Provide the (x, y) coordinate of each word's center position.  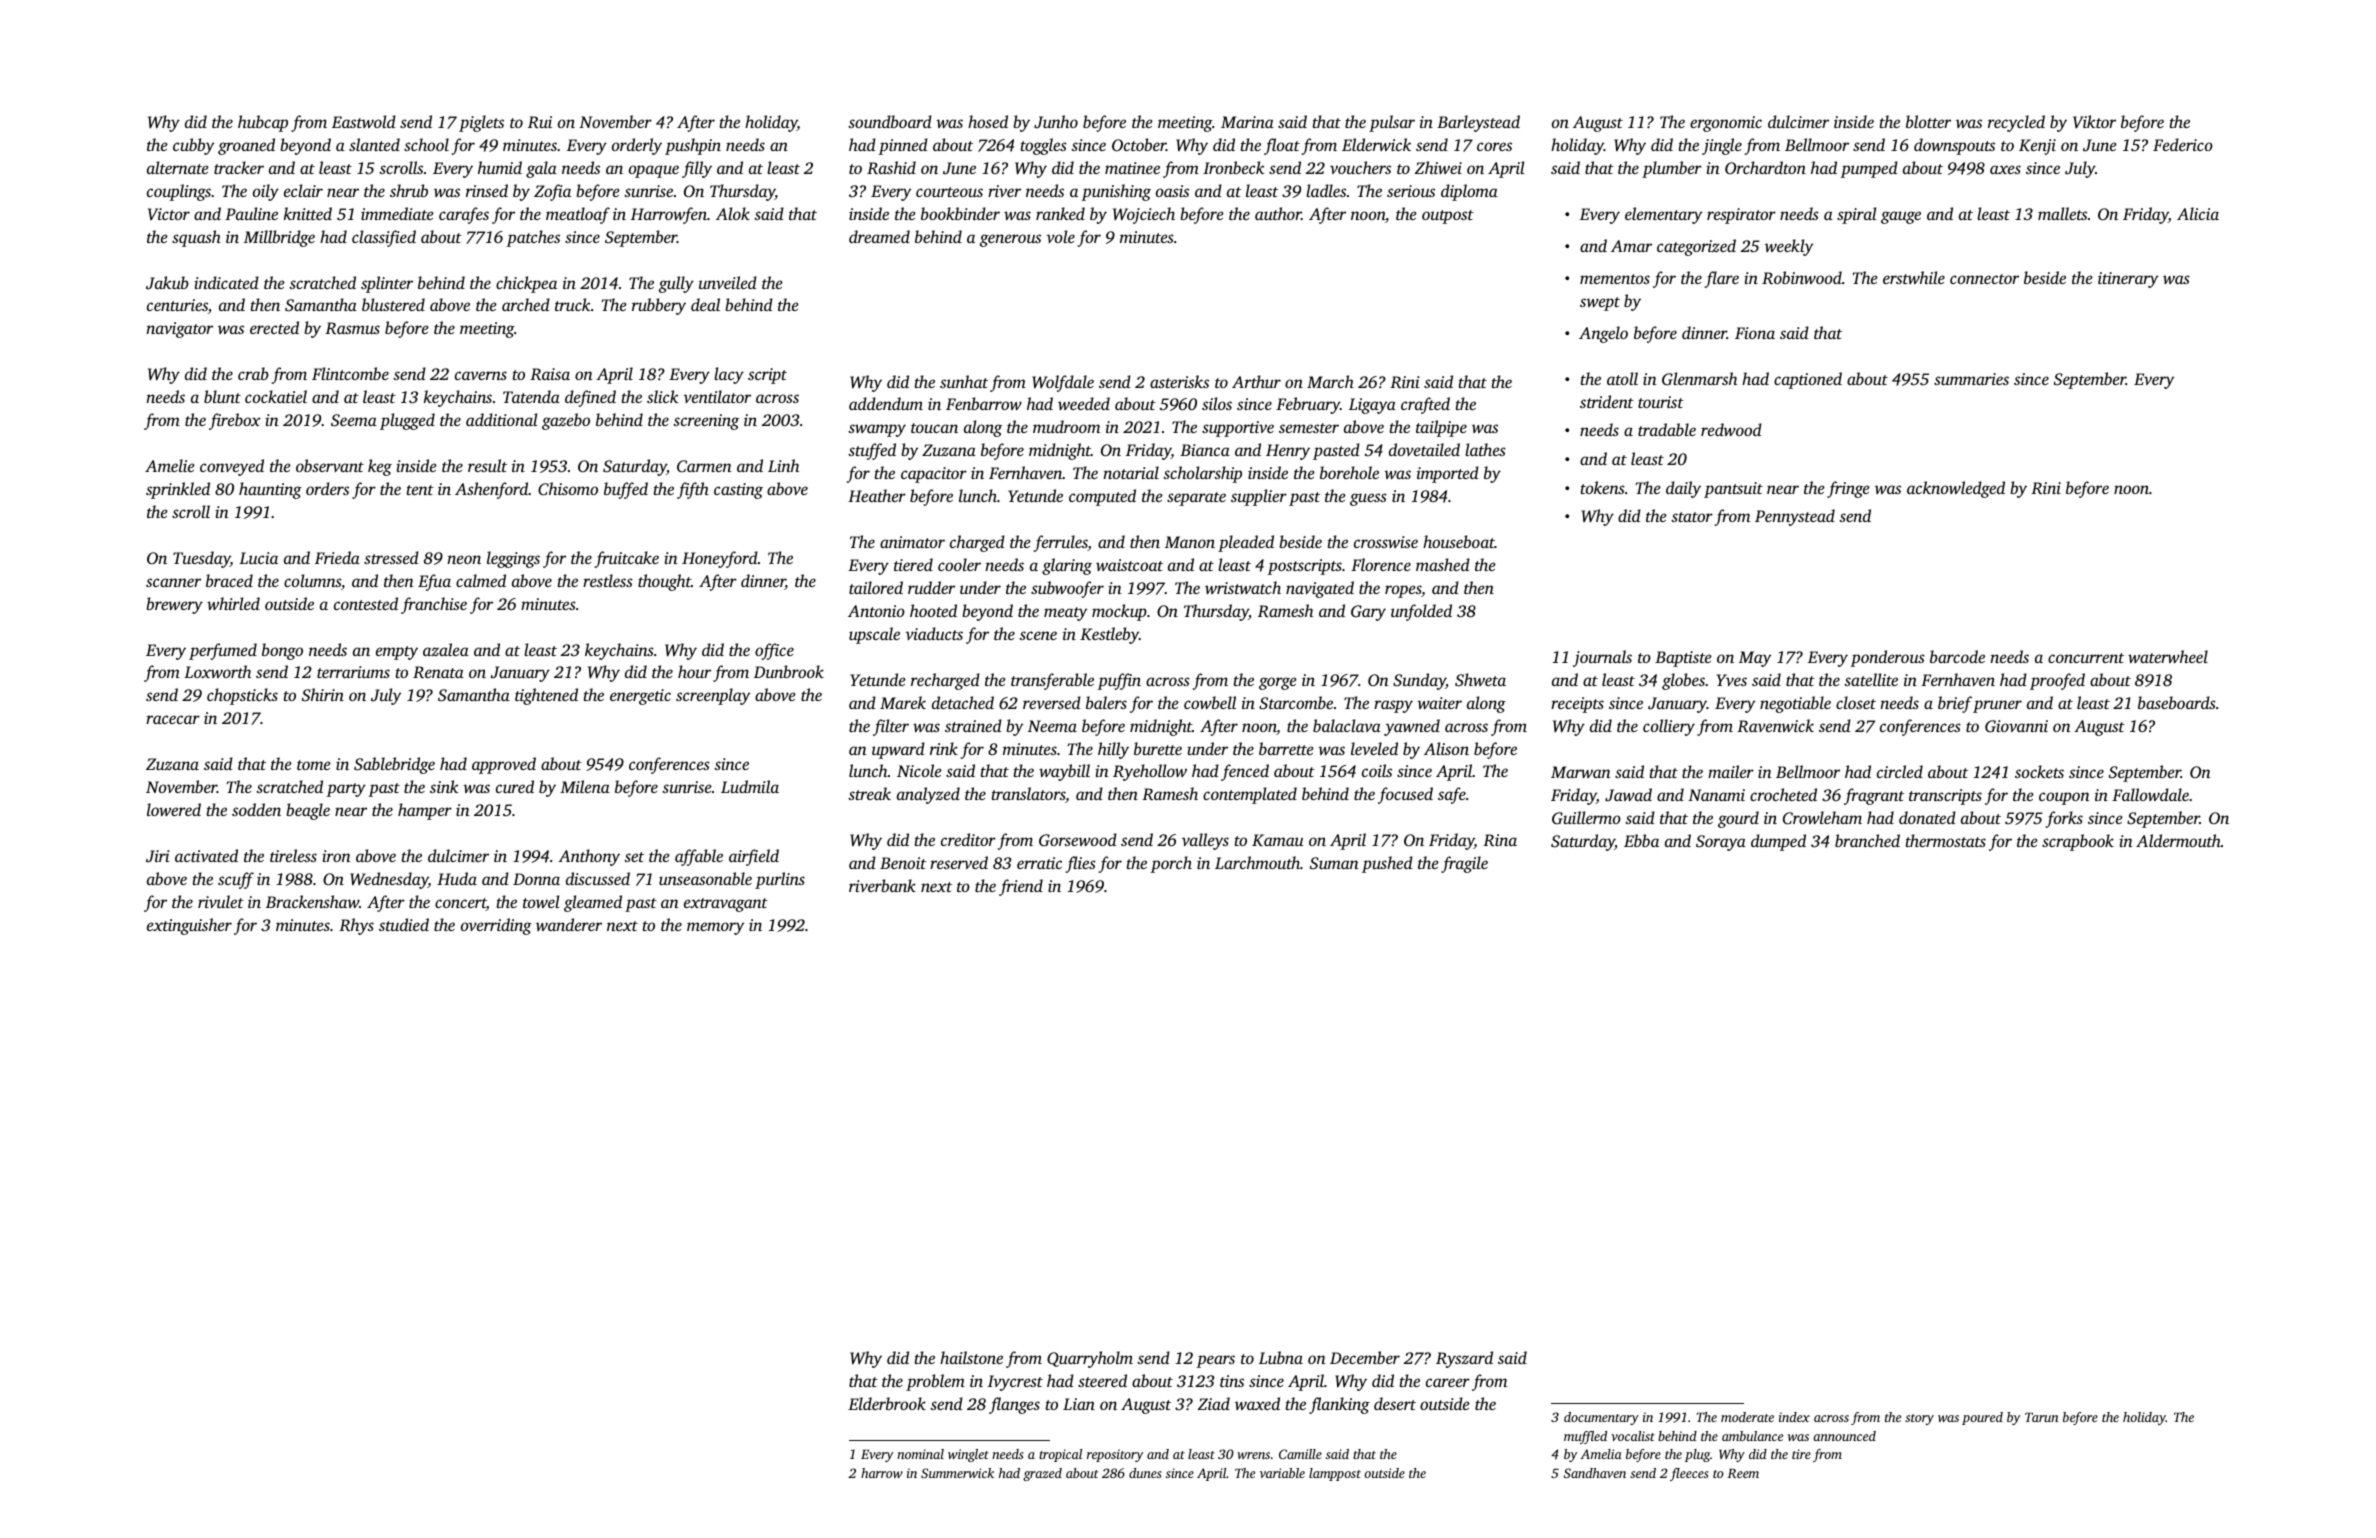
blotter (1928, 121)
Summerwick (957, 1473)
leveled (1374, 748)
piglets (481, 123)
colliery (1669, 727)
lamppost (1335, 1474)
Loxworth (217, 671)
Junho (1056, 122)
